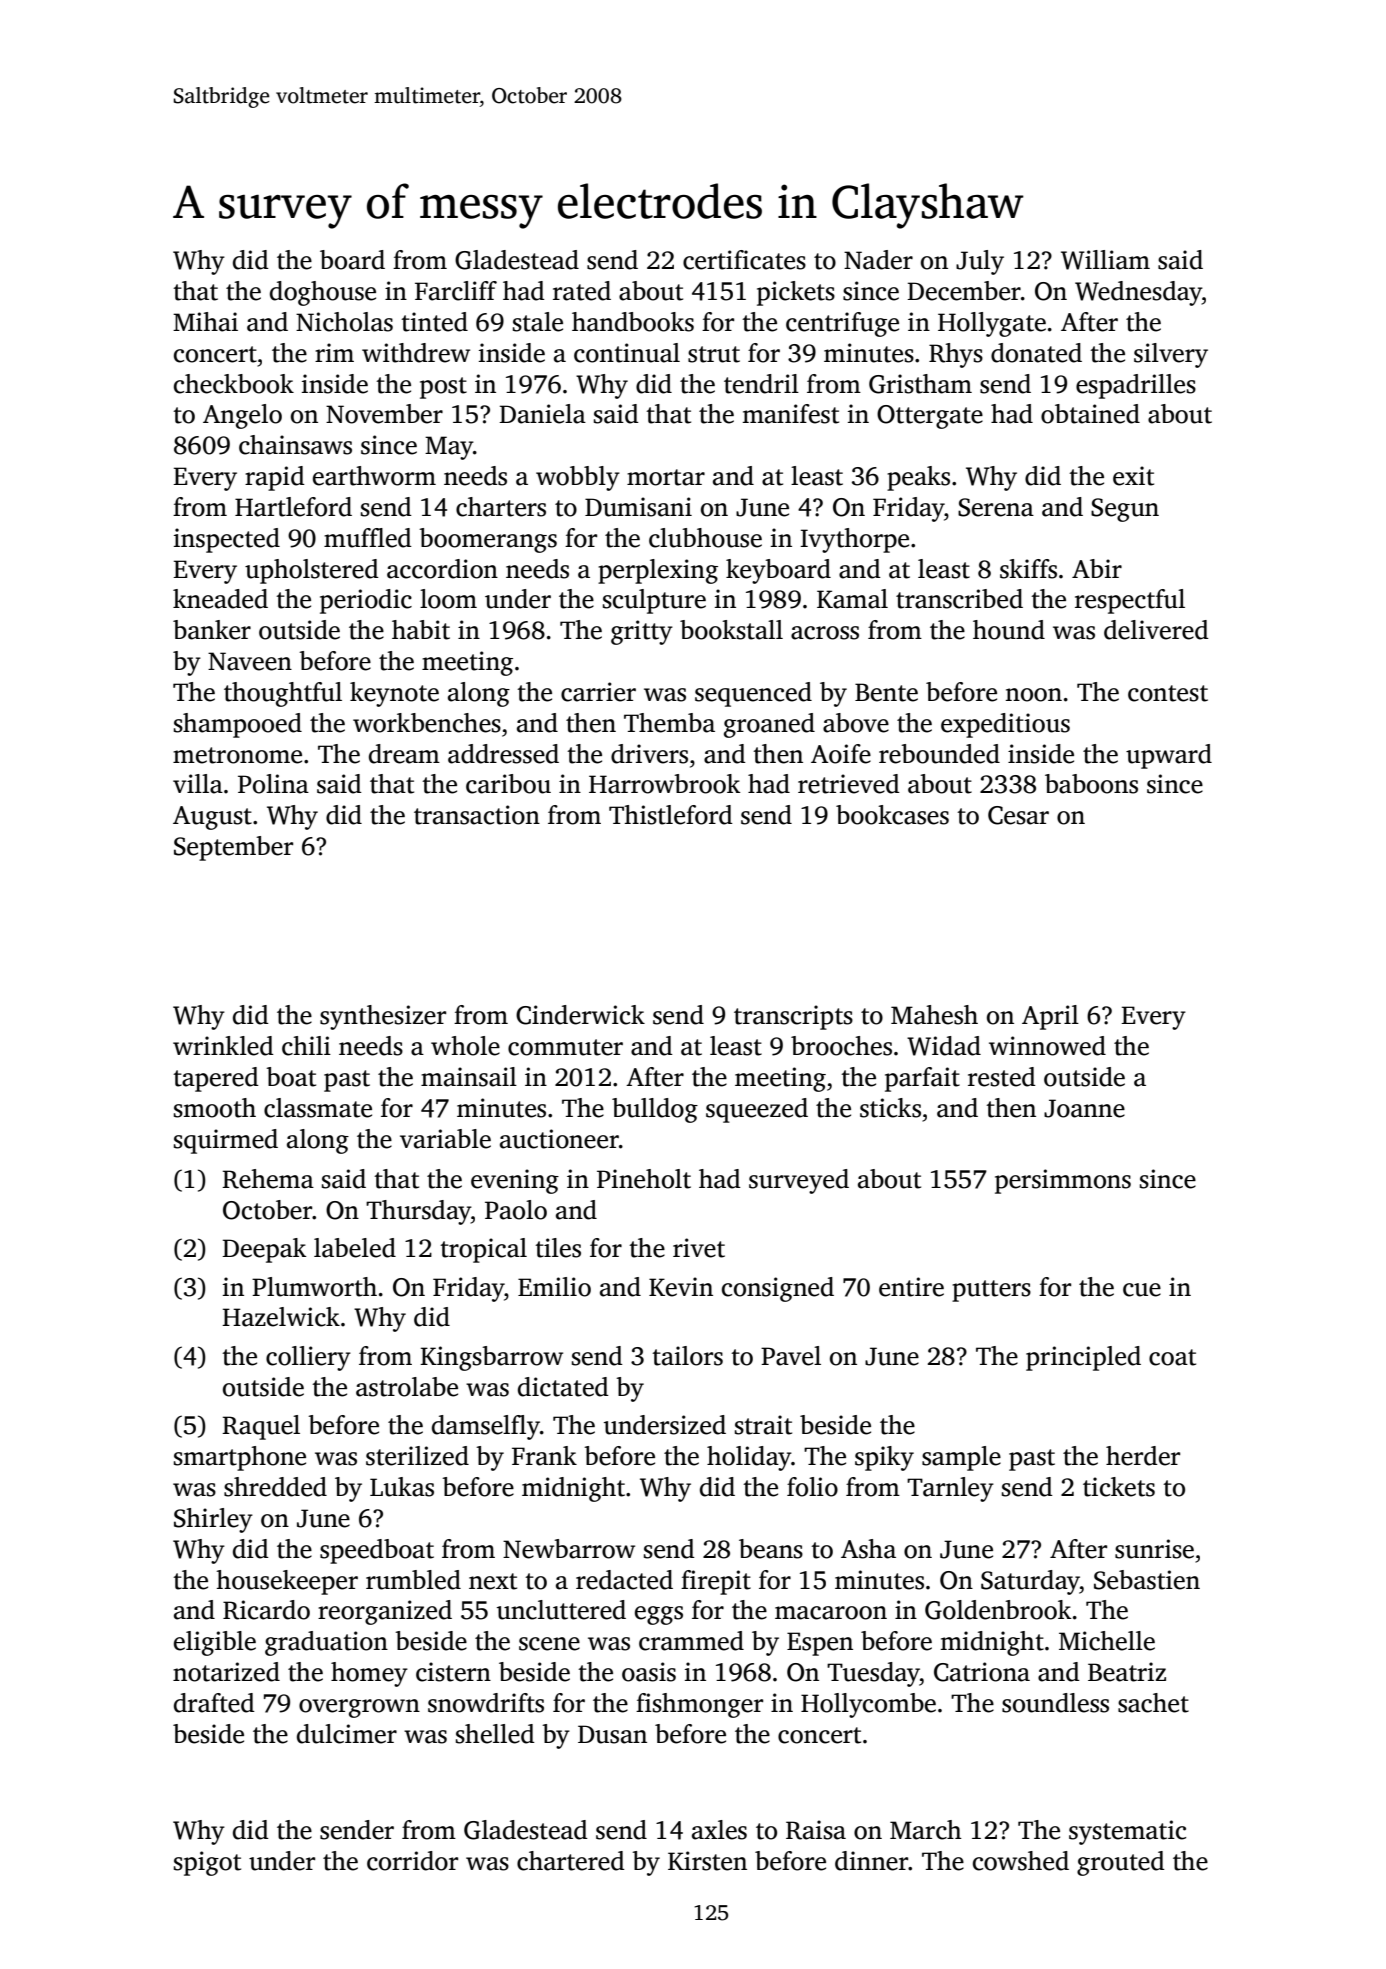 Image resolution: width=1386 pixels, height=1969 pixels. Describe the element at coordinates (558, 1248) in the image. I see `tiles` at that location.
